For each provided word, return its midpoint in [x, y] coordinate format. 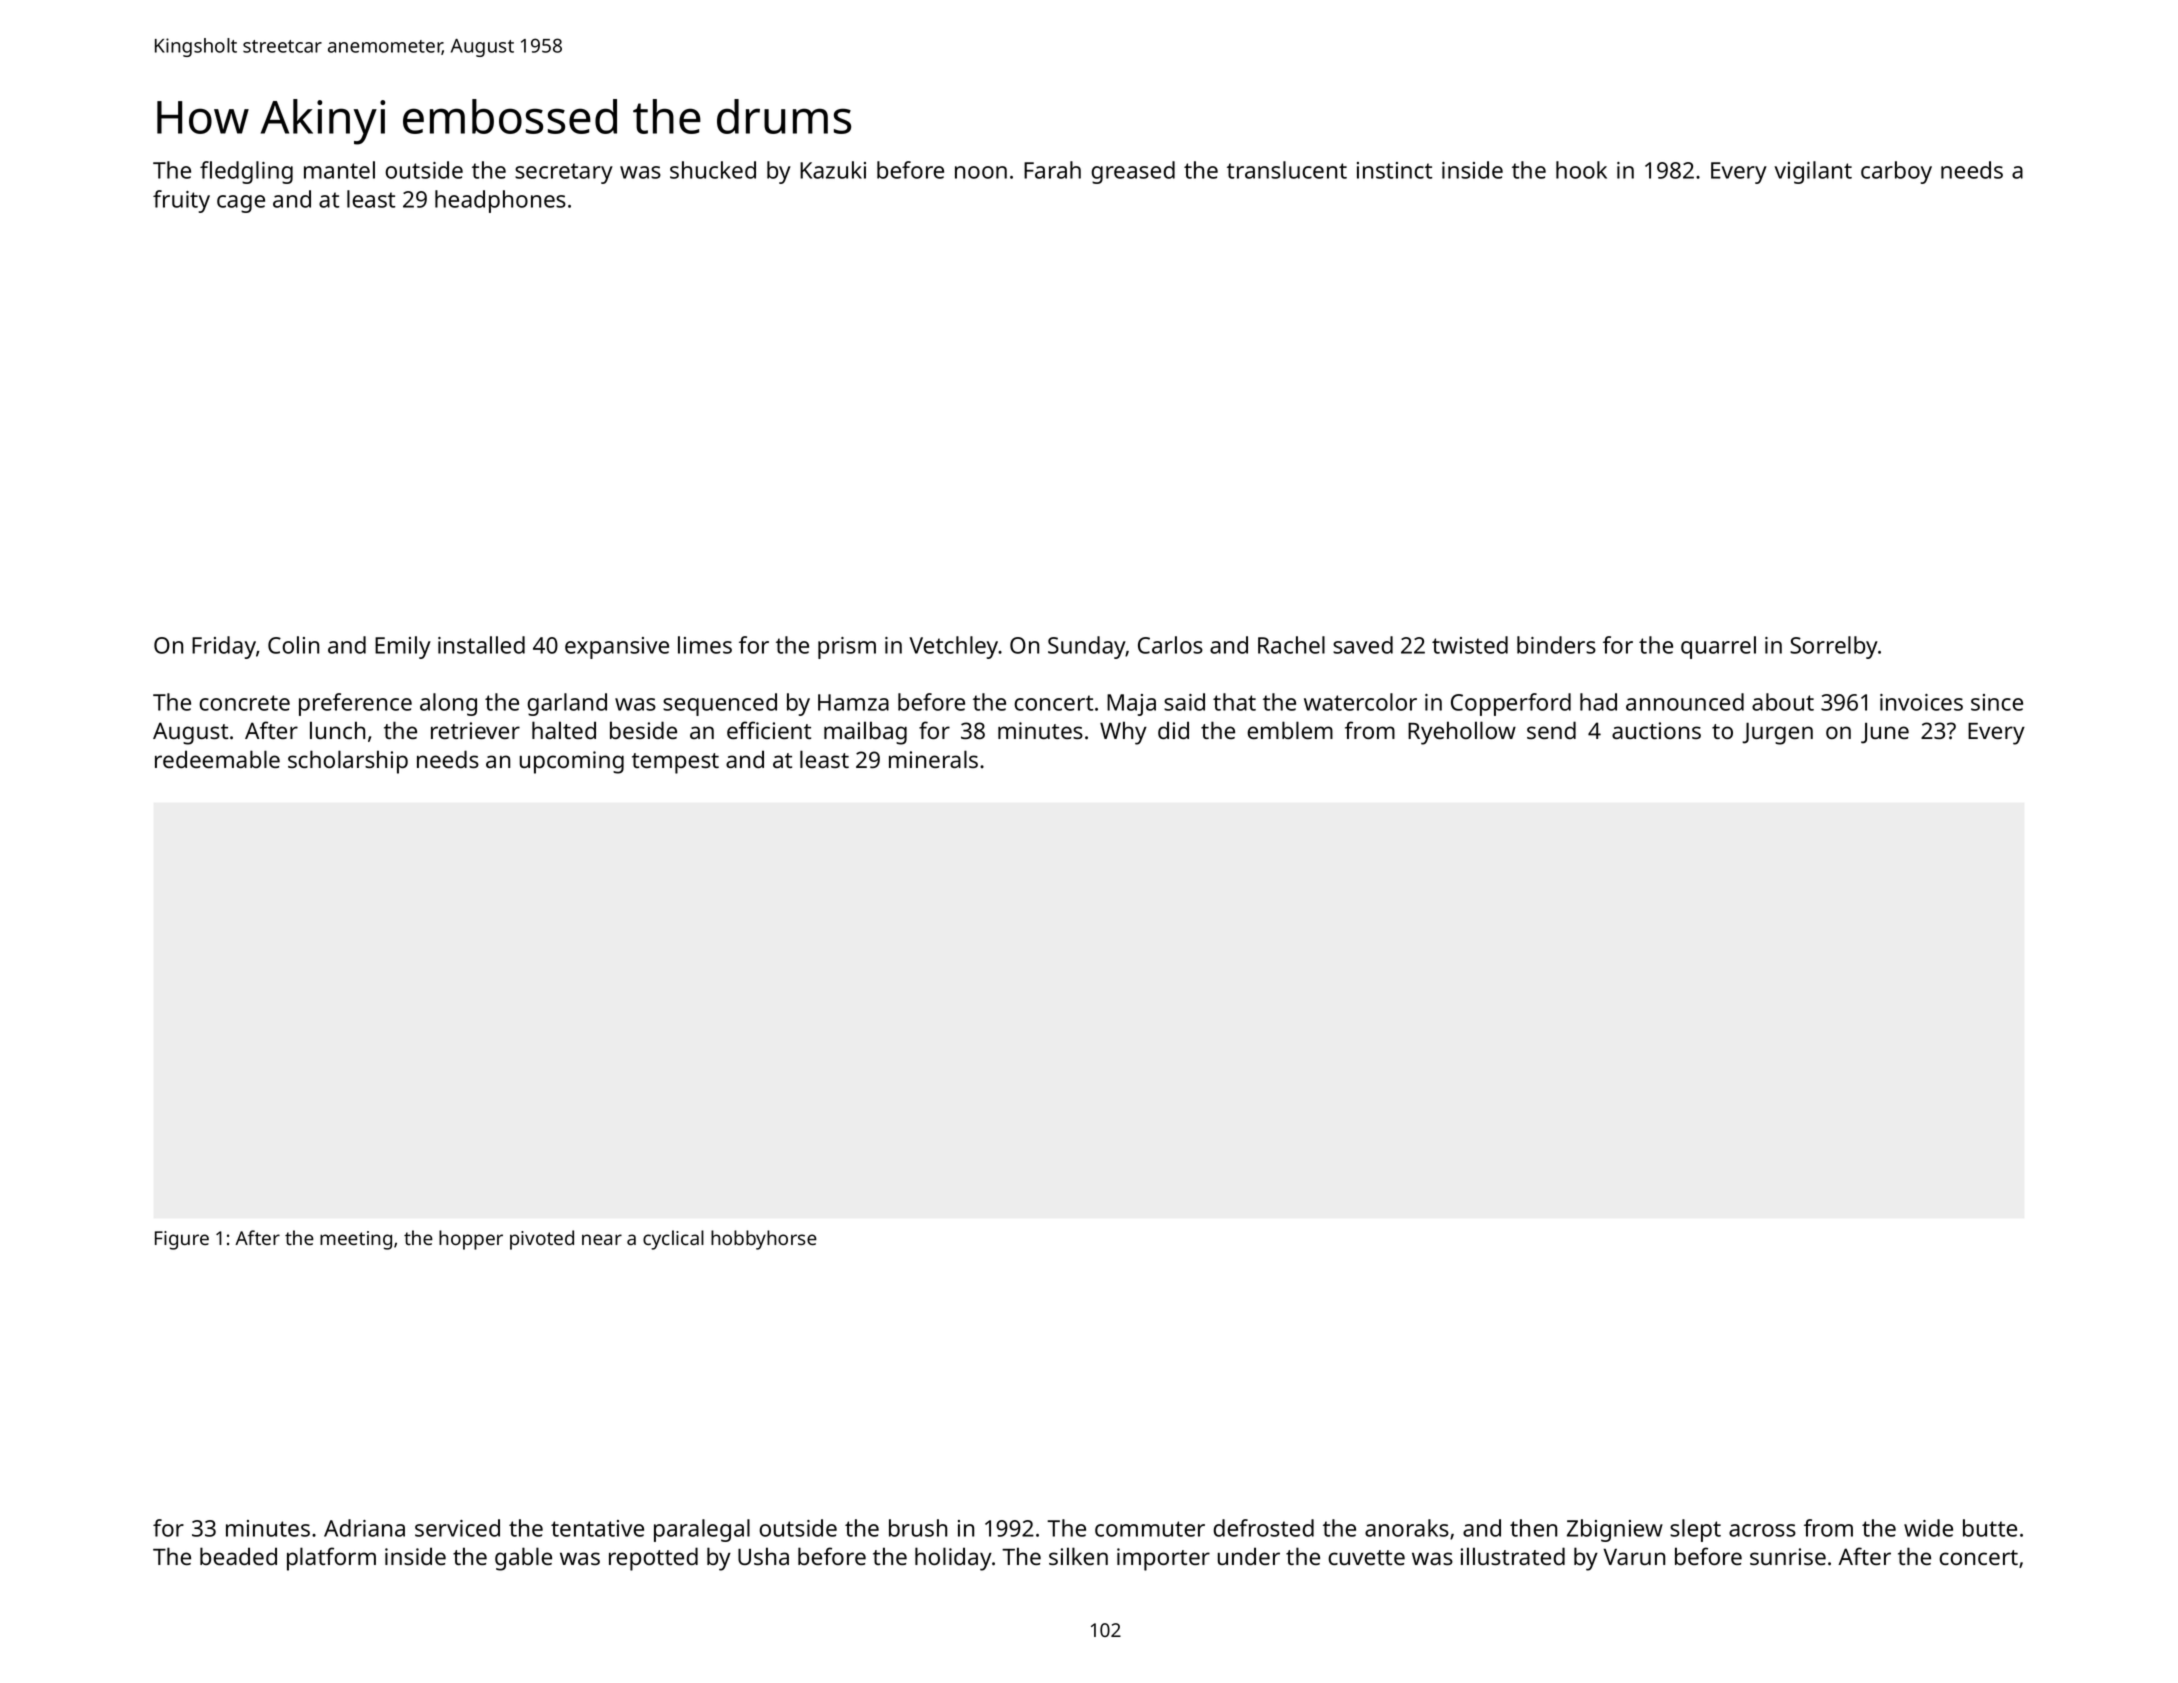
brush [918, 1528]
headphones [500, 201]
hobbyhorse [764, 1240]
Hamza [853, 702]
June [1885, 733]
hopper [471, 1240]
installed [481, 645]
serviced [457, 1528]
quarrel [1718, 647]
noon [981, 172]
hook [1581, 170]
